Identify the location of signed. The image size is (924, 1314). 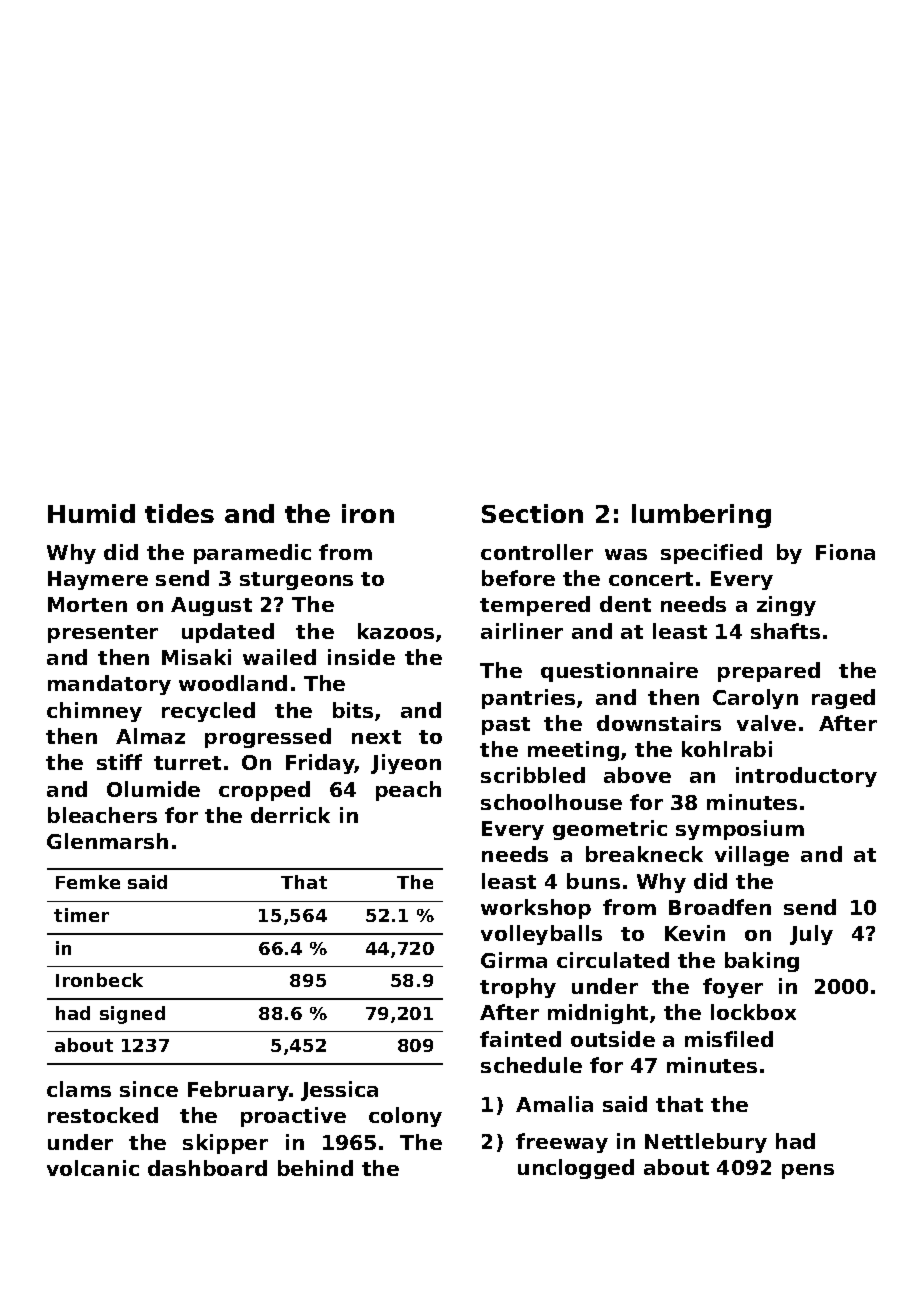
(132, 1015).
